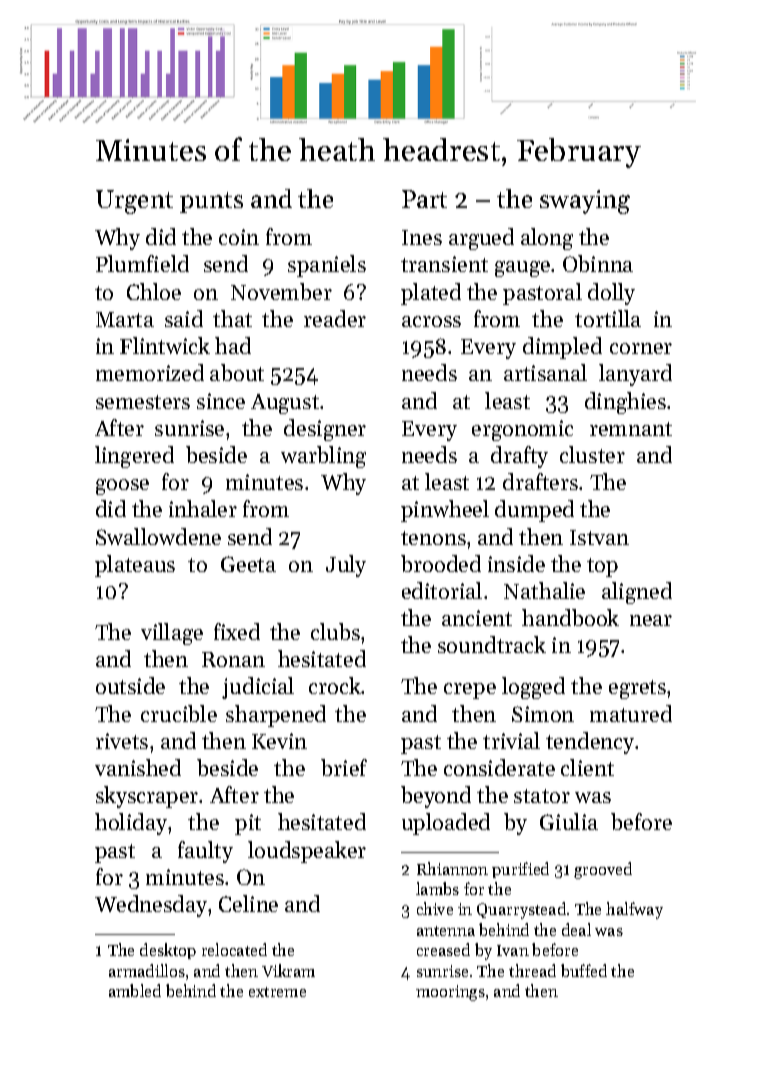 Image resolution: width=768 pixels, height=1089 pixels. I want to click on spaniels, so click(327, 266).
